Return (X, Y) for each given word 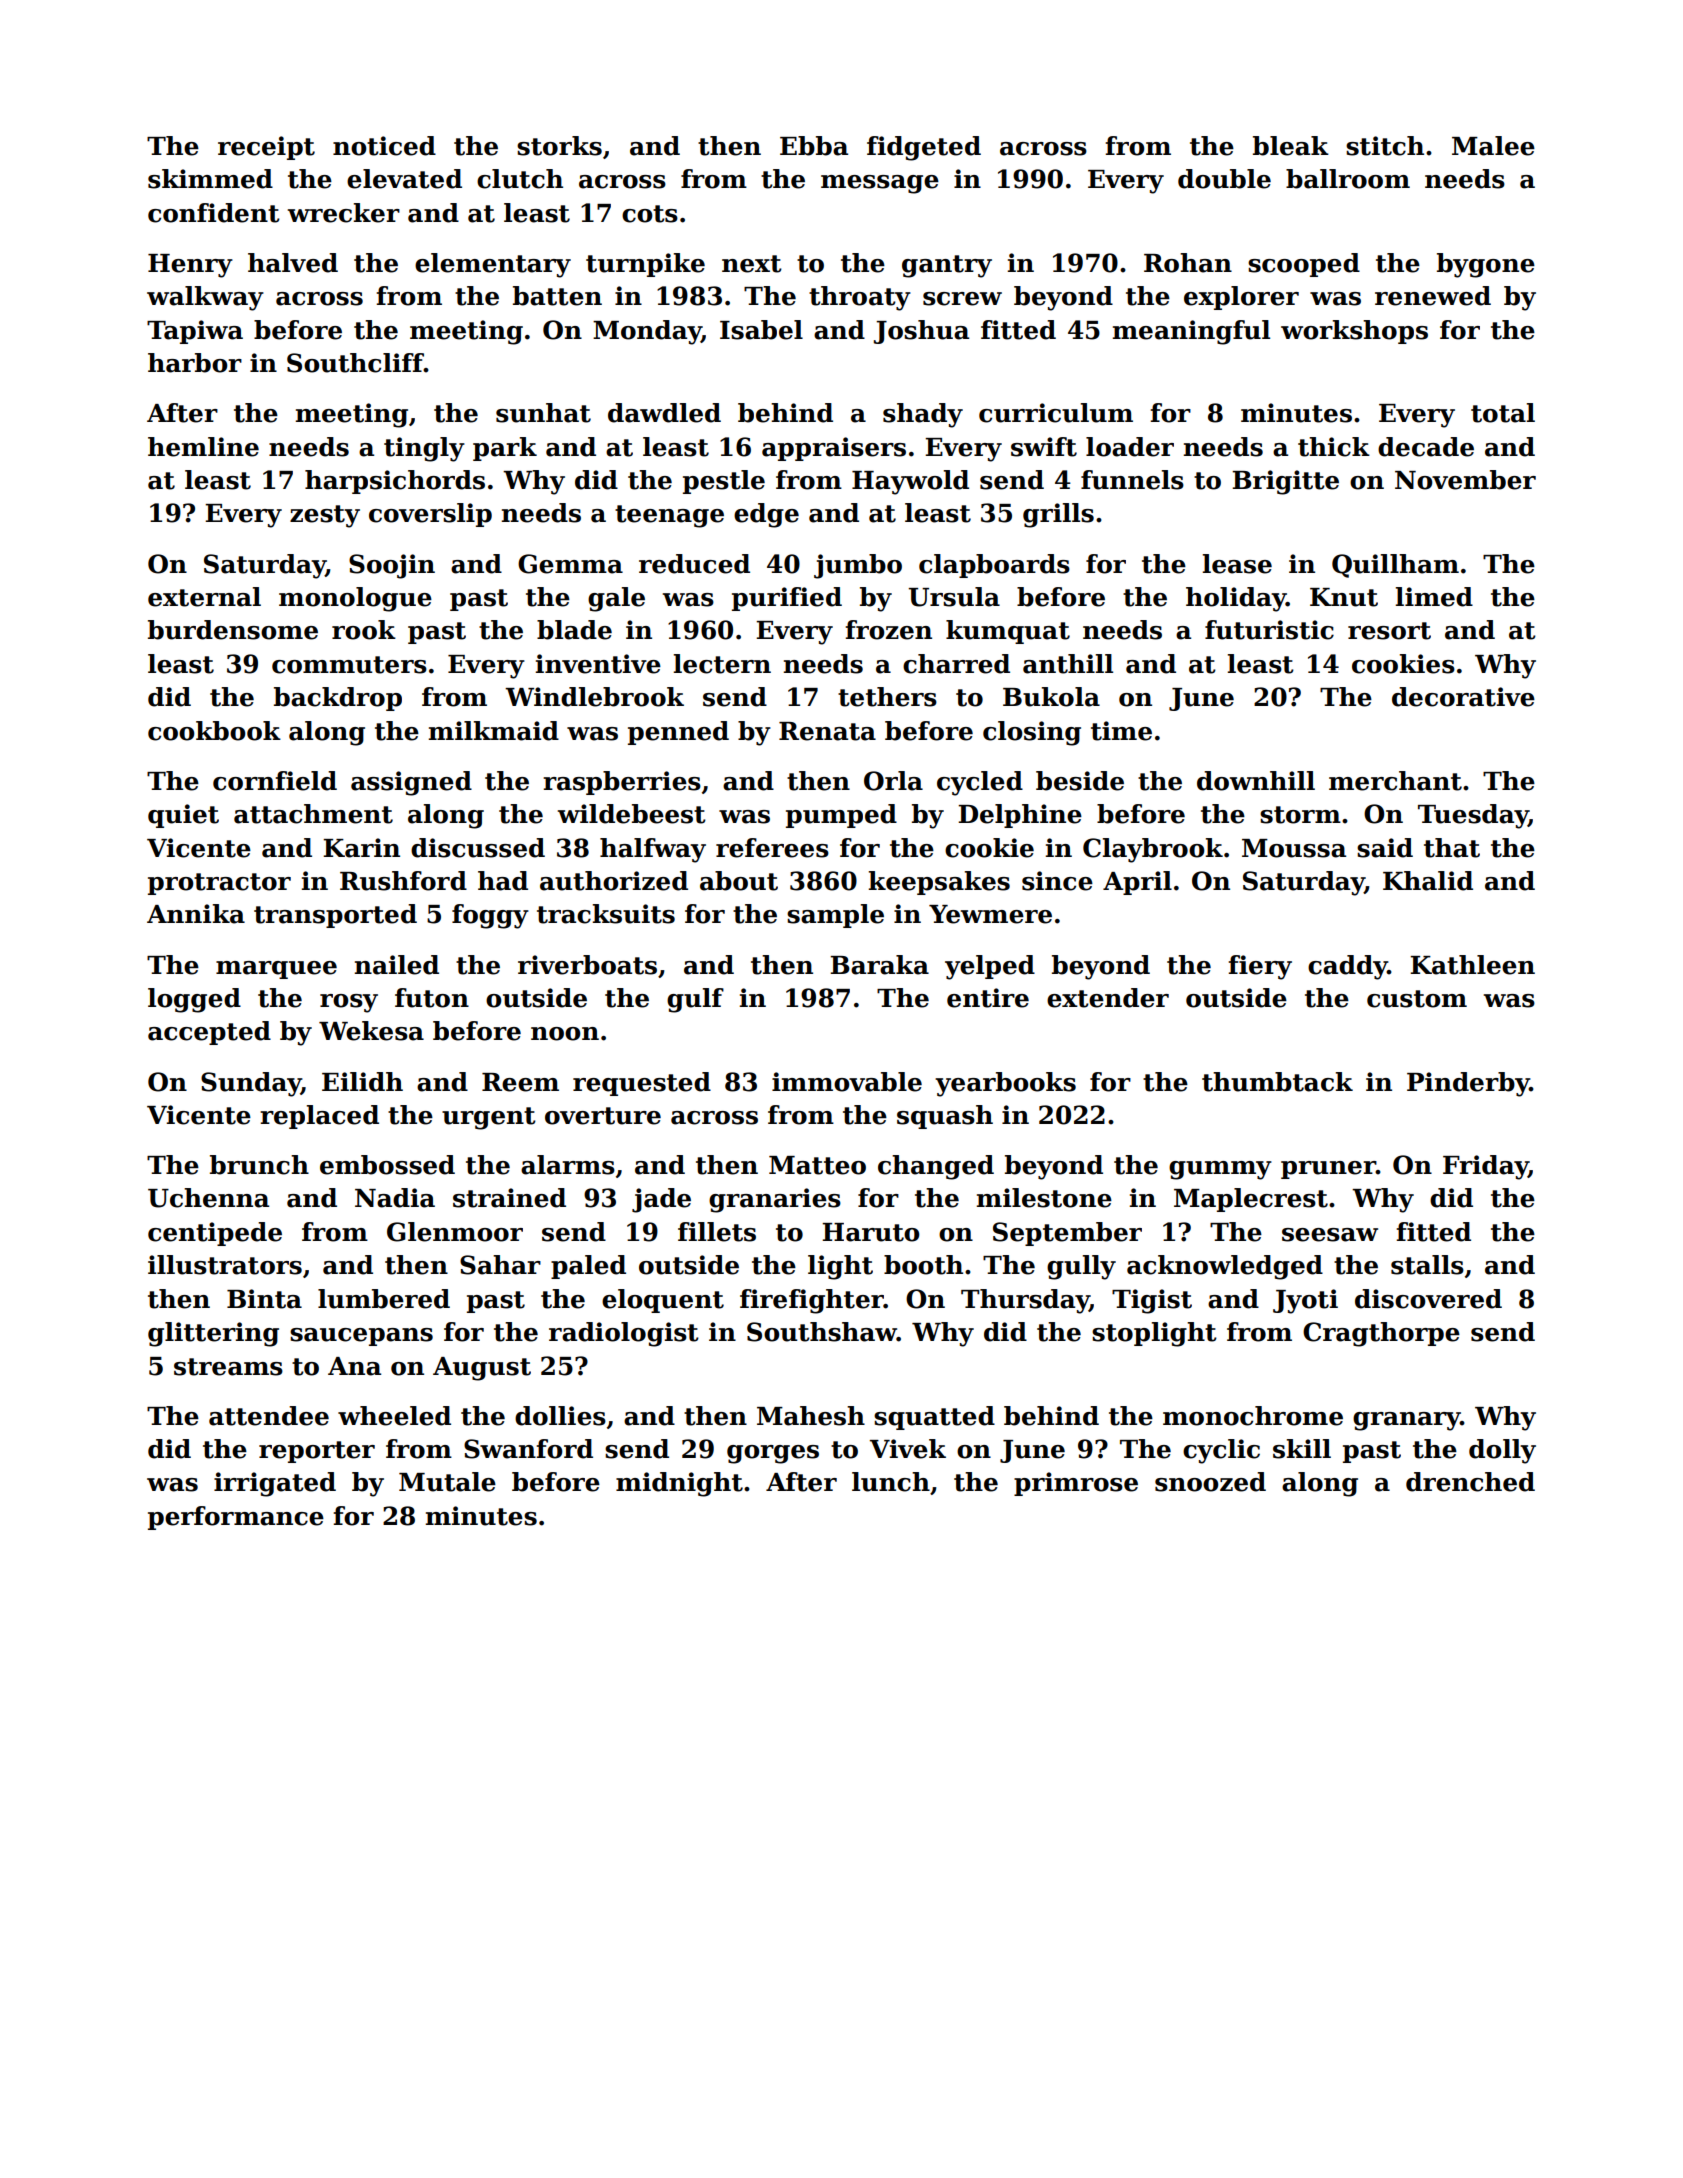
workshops (1354, 332)
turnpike (645, 265)
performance (236, 1518)
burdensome (233, 630)
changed (936, 1167)
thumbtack (1277, 1082)
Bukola (1051, 697)
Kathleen (1472, 965)
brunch (259, 1165)
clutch (520, 179)
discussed (478, 848)
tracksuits (606, 914)
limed (1434, 597)
